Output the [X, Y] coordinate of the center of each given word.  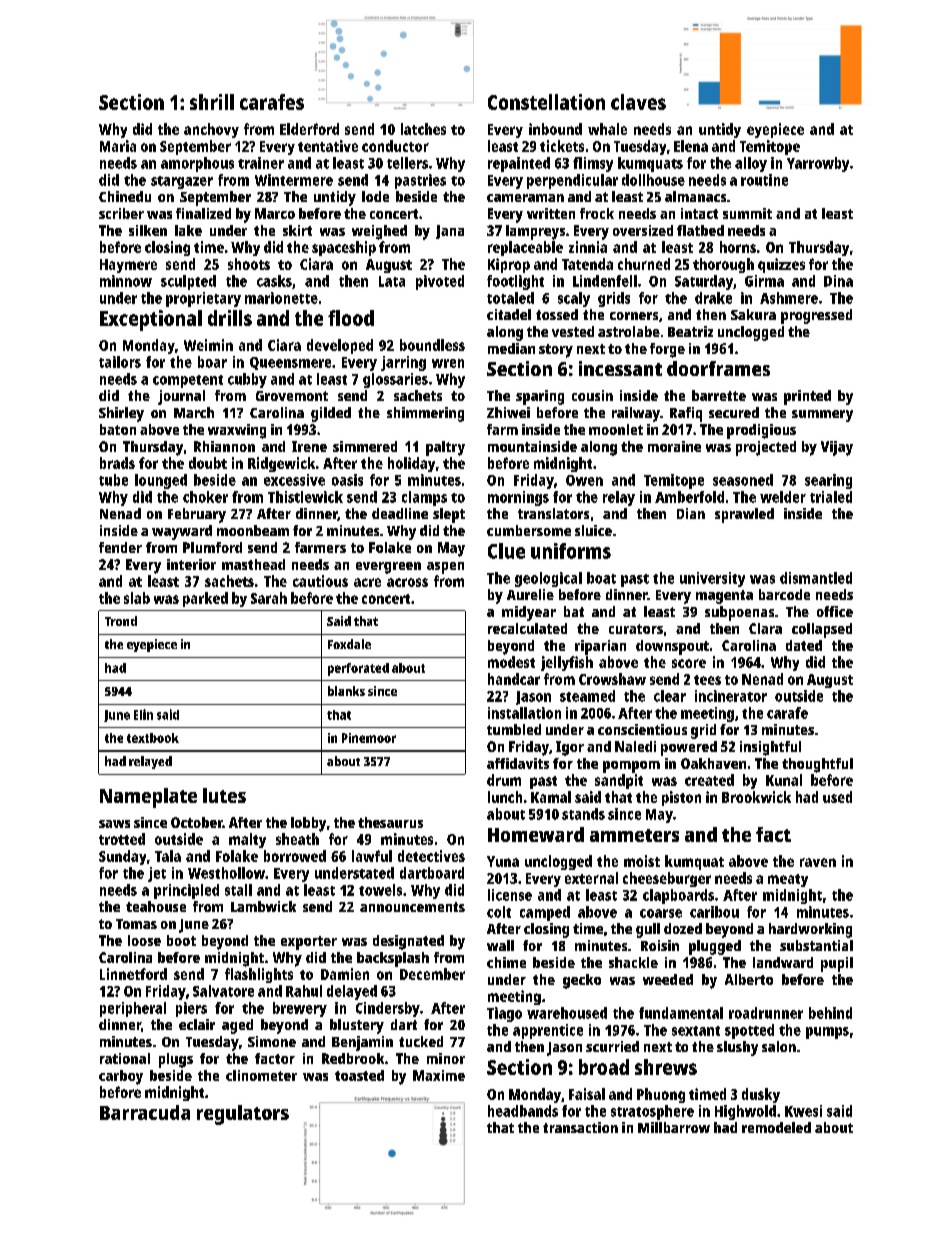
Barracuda [145, 1112]
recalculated [527, 628]
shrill [212, 102]
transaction [580, 1127]
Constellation [546, 102]
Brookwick [756, 797]
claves [638, 102]
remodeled [776, 1127]
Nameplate [148, 798]
